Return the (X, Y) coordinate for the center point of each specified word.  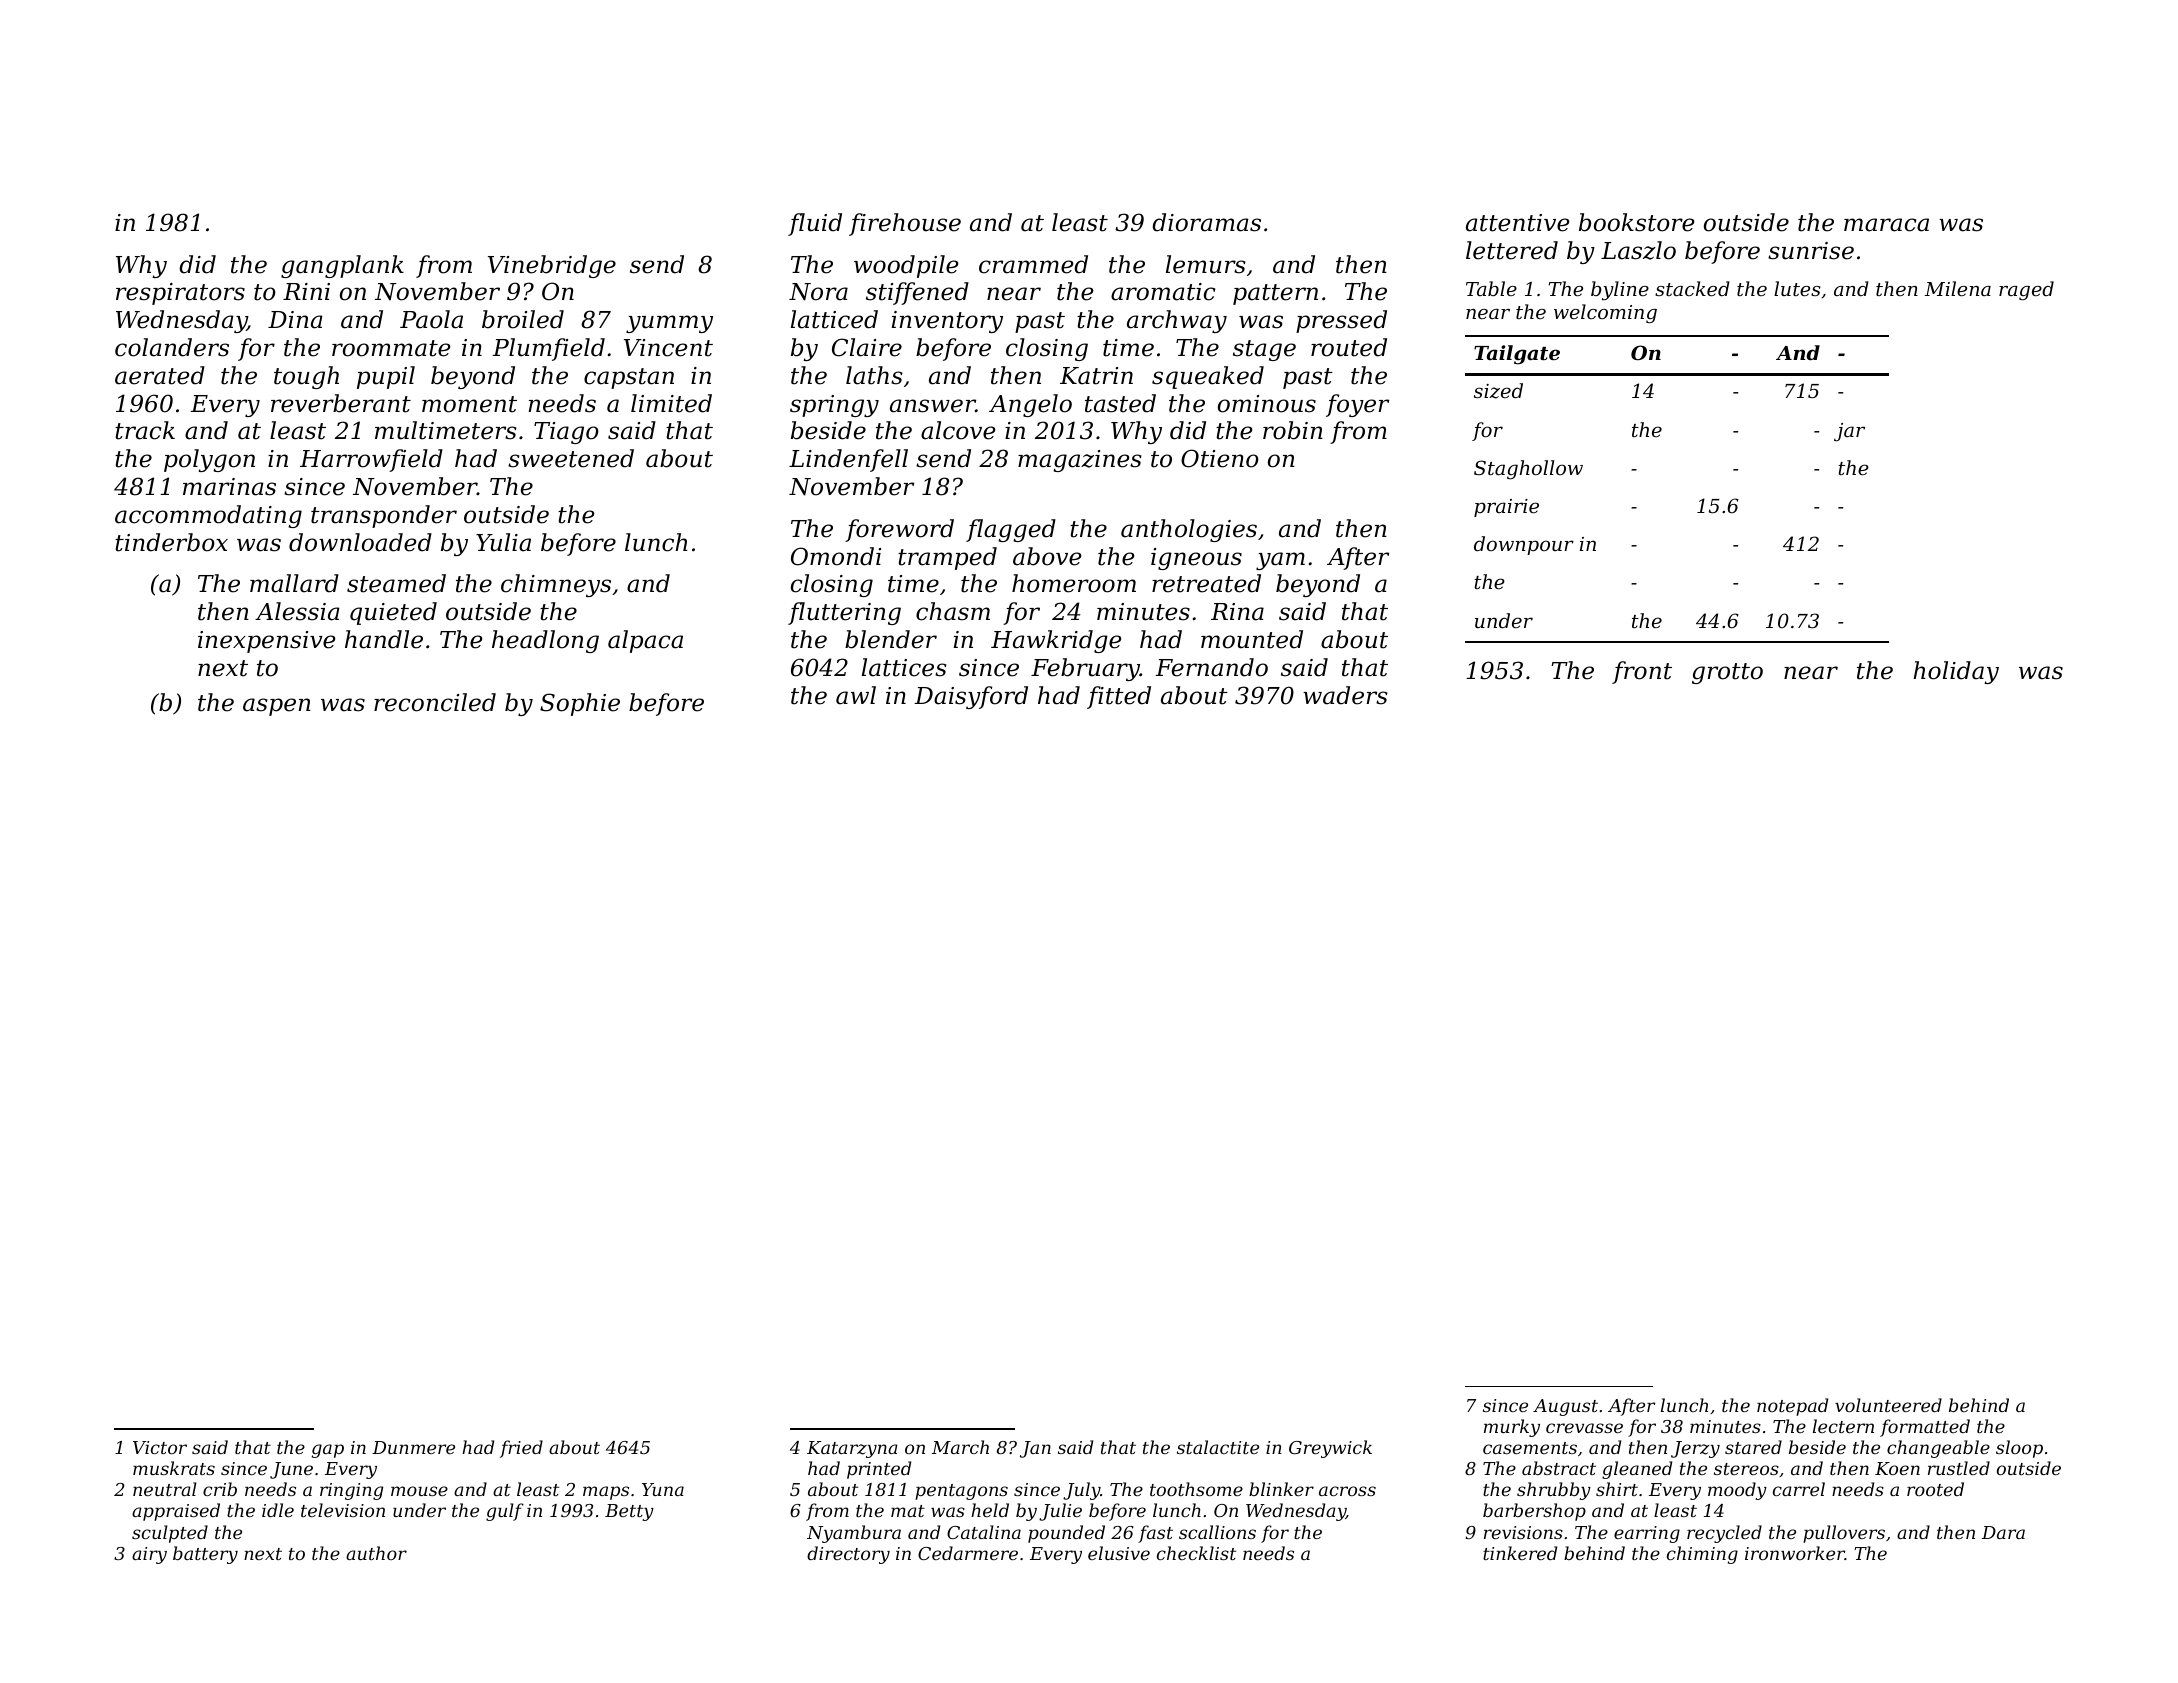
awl (856, 695)
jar (1849, 432)
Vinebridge (552, 266)
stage (1264, 350)
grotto (1727, 673)
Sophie (580, 704)
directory (848, 1555)
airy (149, 1555)
